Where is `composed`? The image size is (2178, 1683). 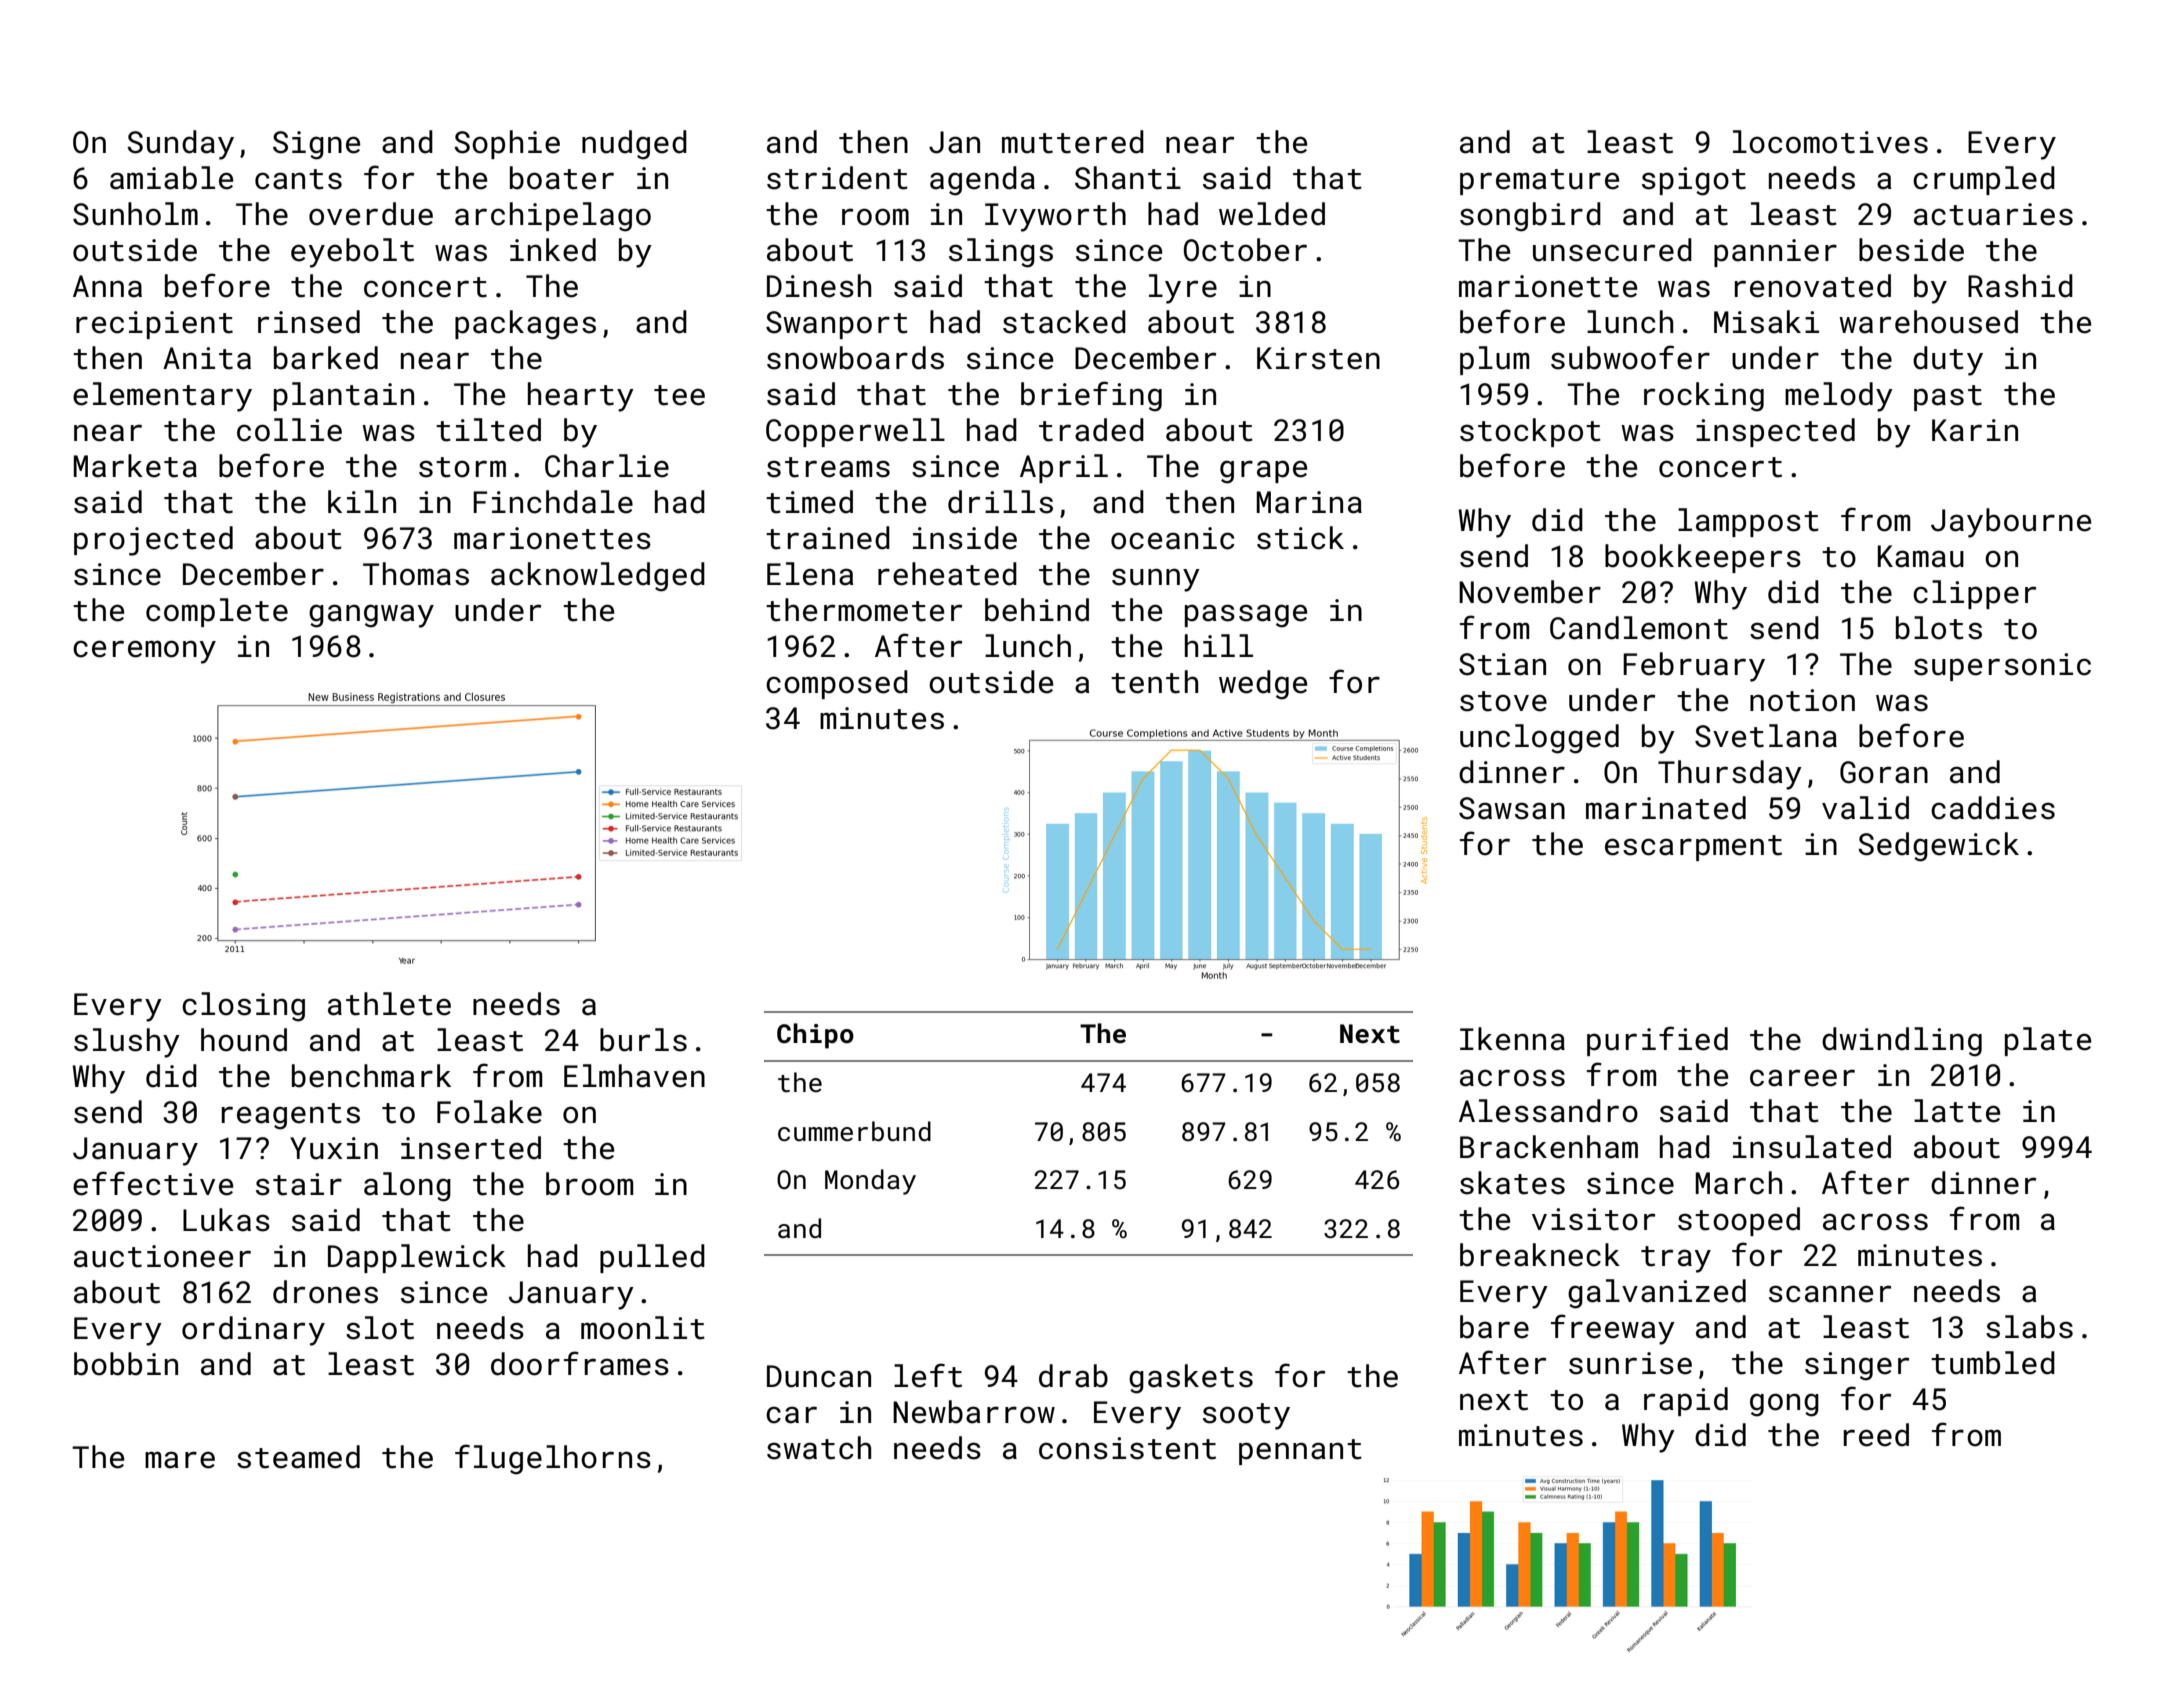 composed is located at coordinates (837, 684).
